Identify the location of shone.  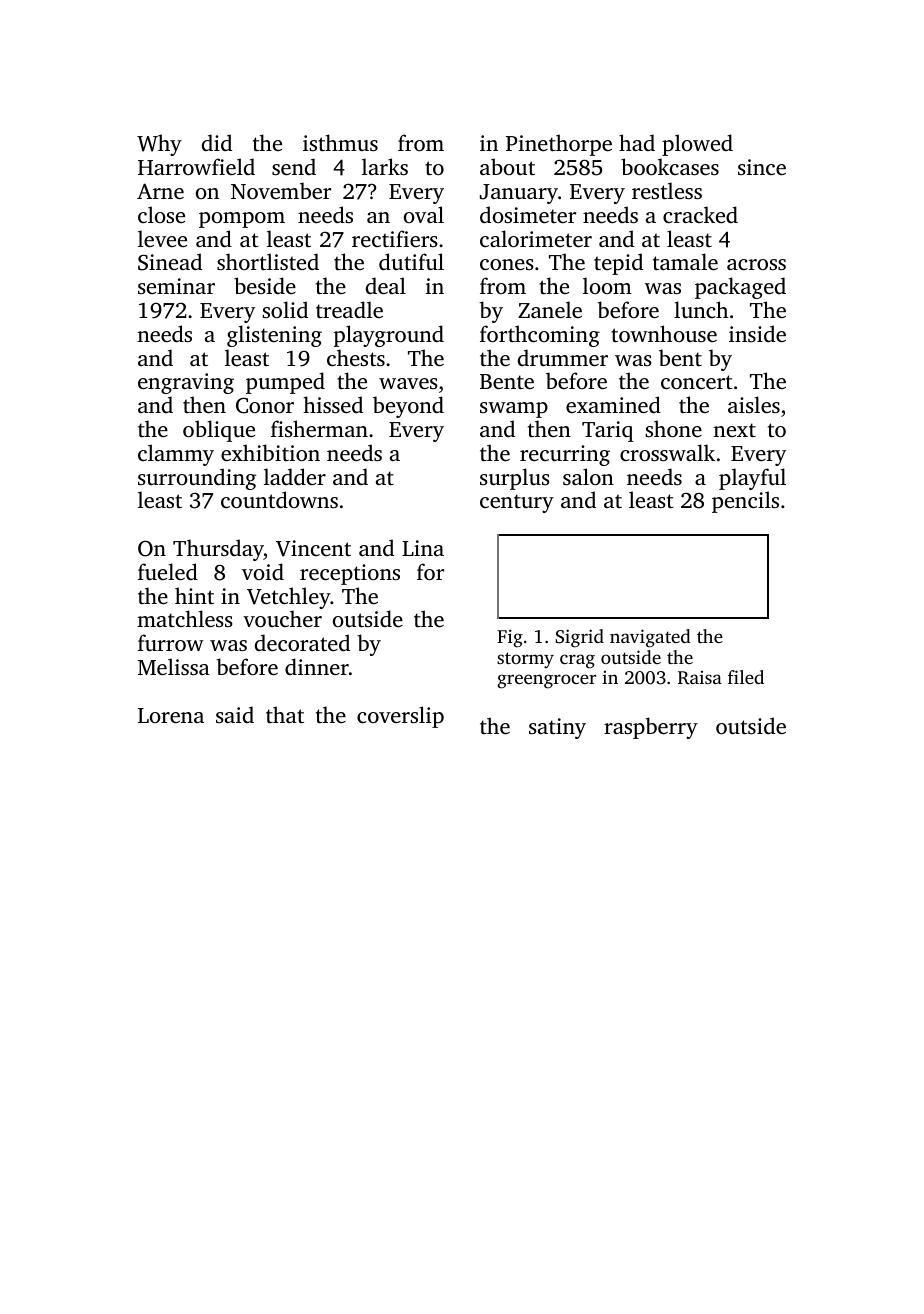
(673, 428).
